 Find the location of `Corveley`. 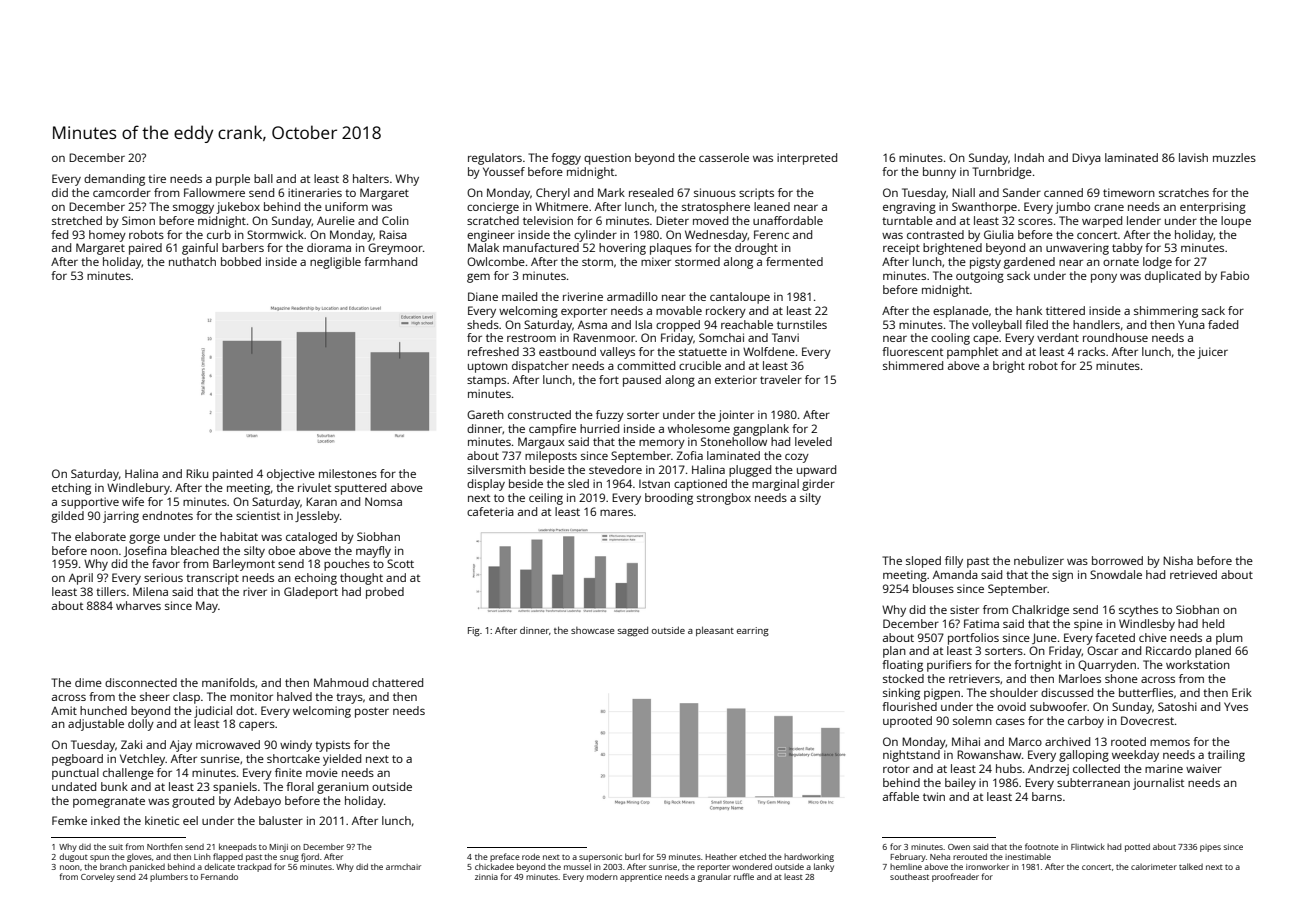

Corveley is located at coordinates (98, 877).
